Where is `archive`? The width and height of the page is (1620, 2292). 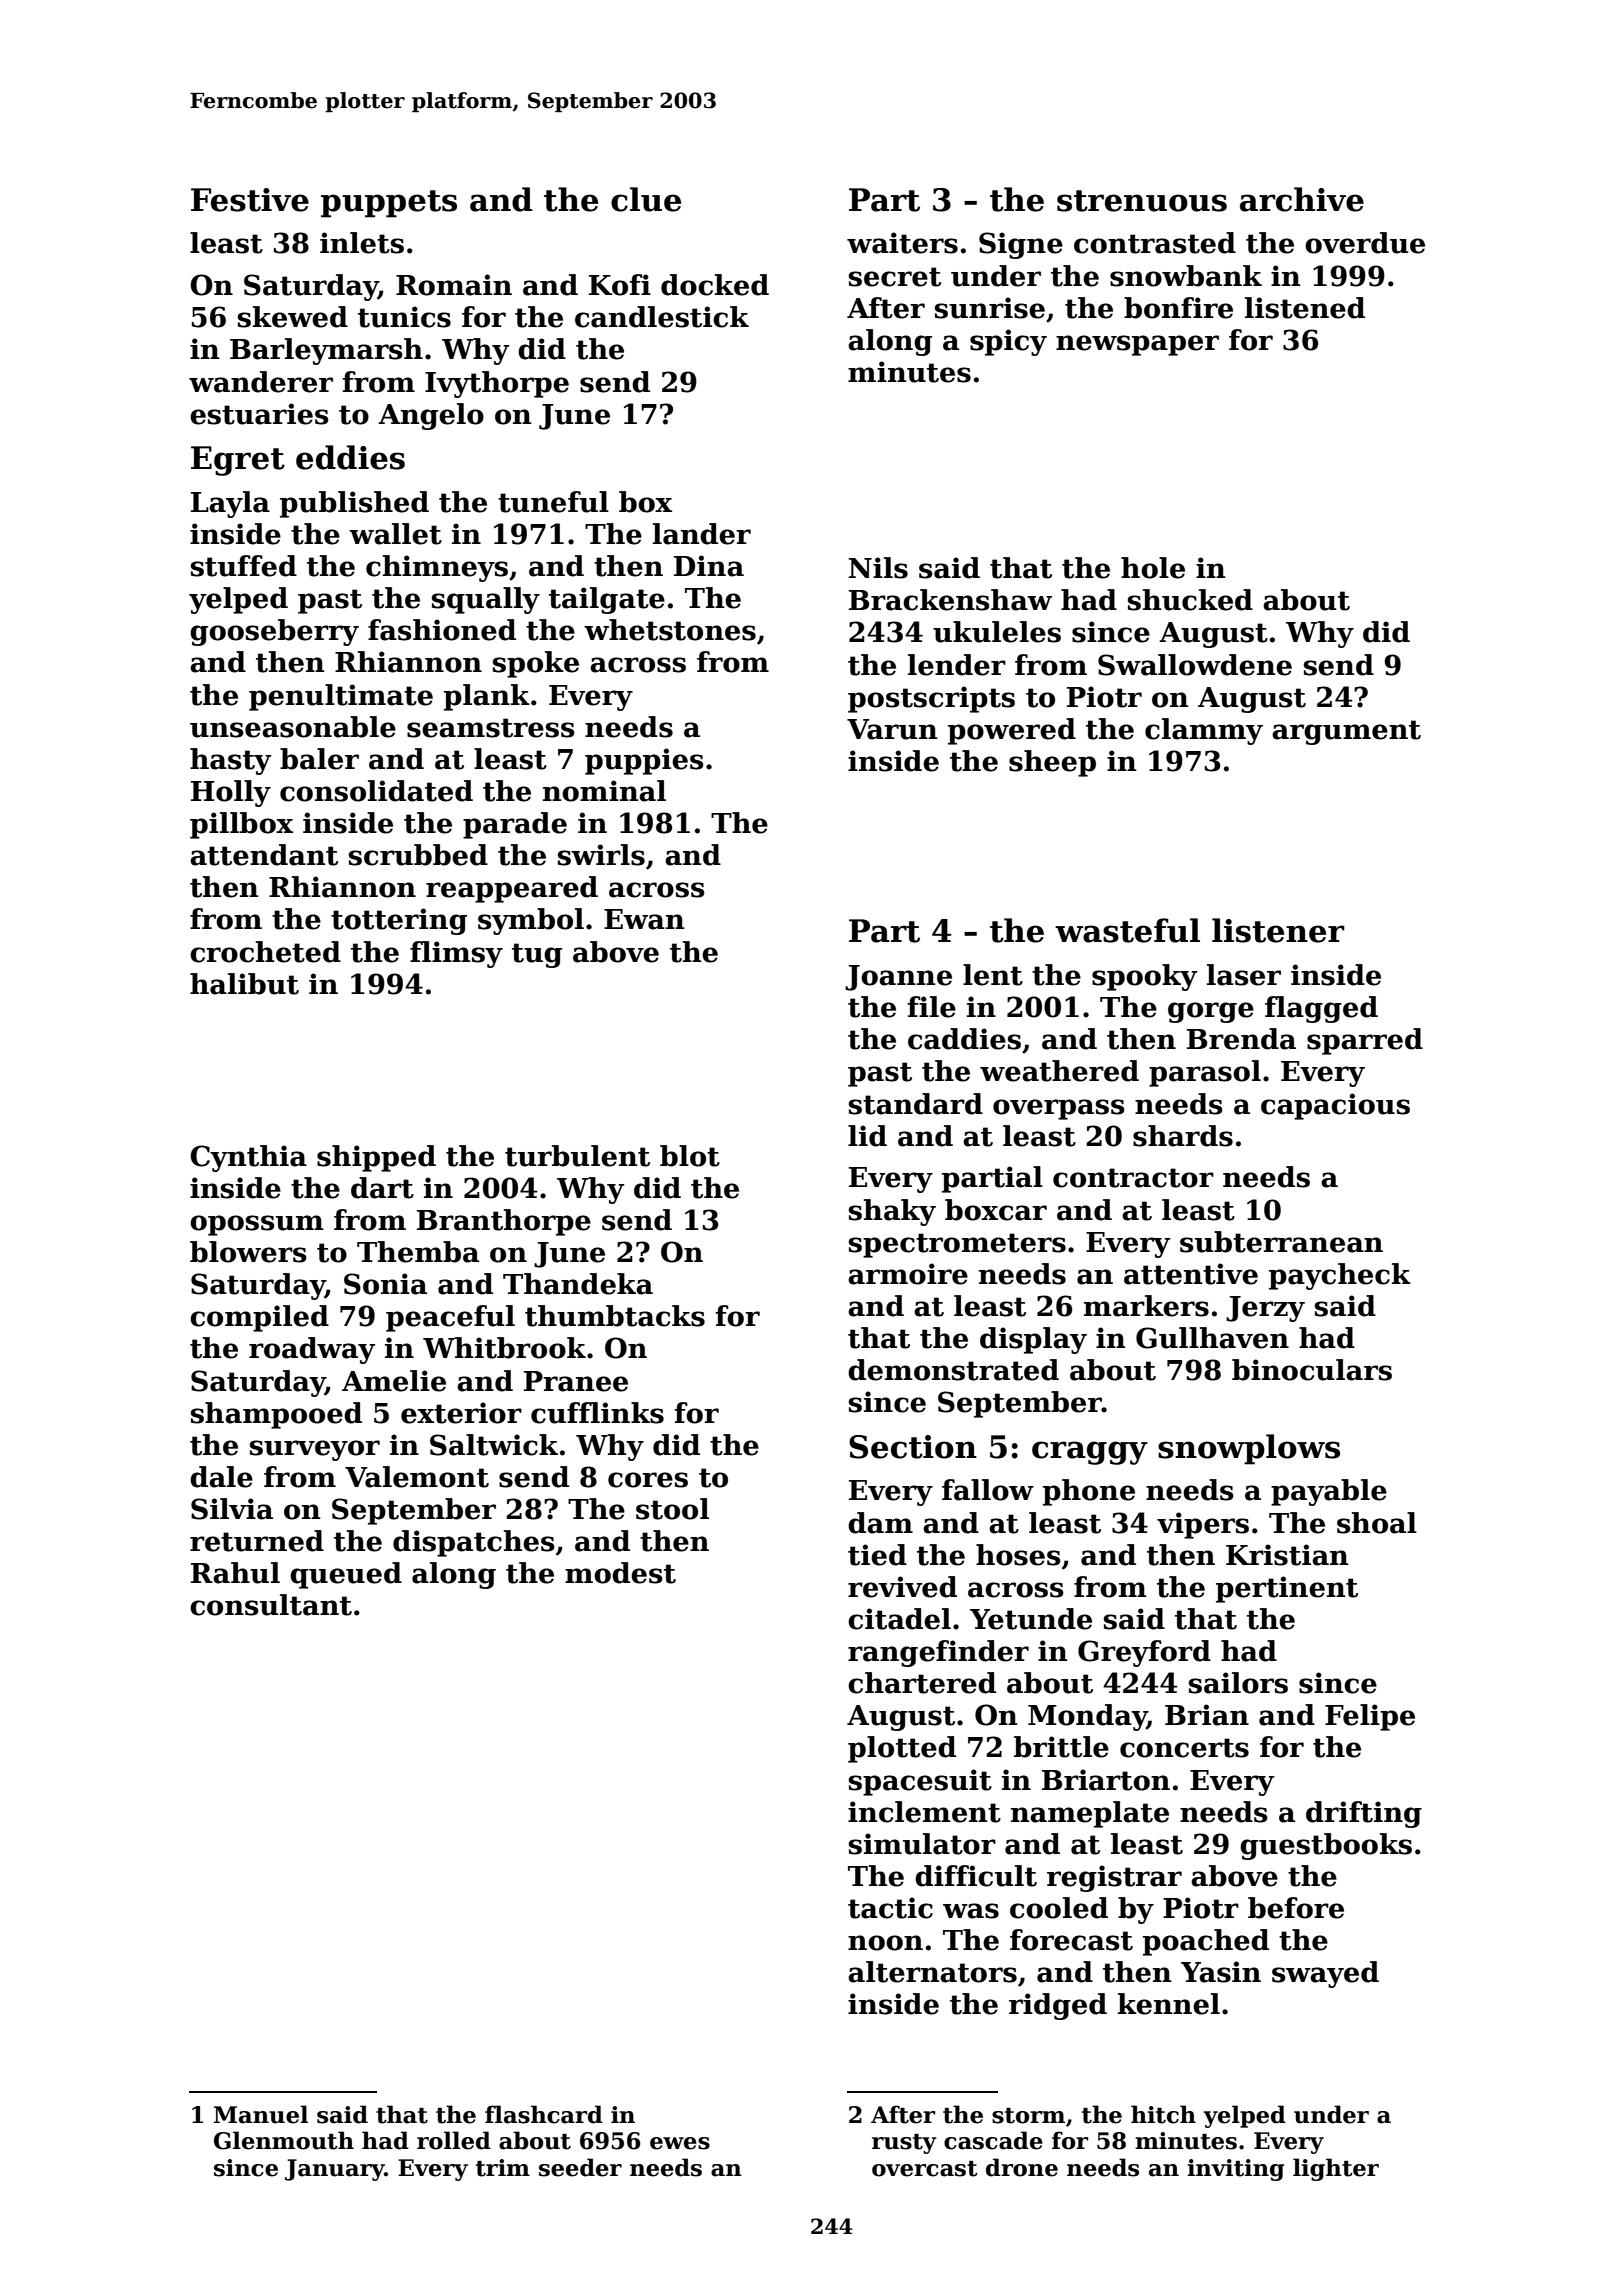 archive is located at coordinates (1302, 199).
